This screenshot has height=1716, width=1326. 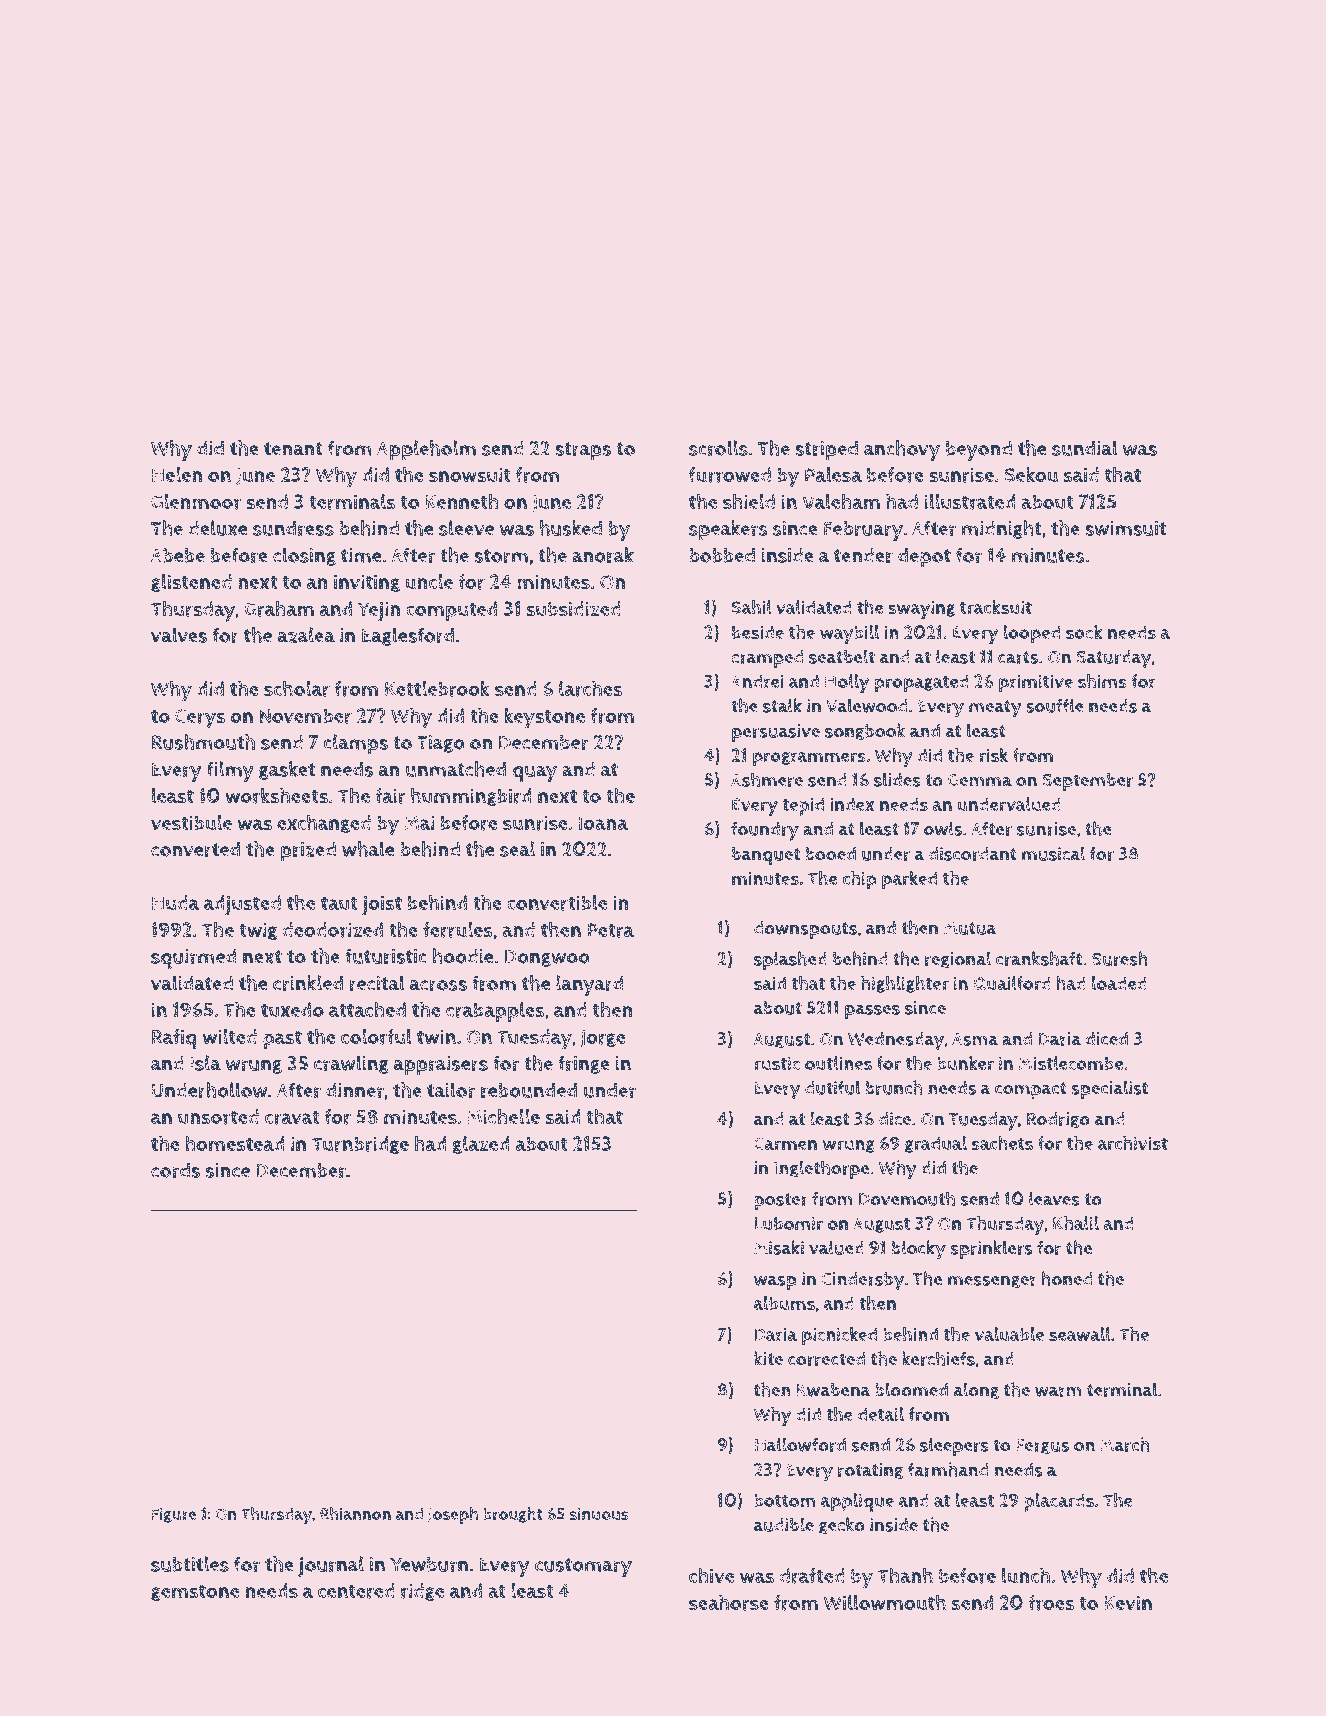 What do you see at coordinates (590, 985) in the screenshot?
I see `lanyard` at bounding box center [590, 985].
